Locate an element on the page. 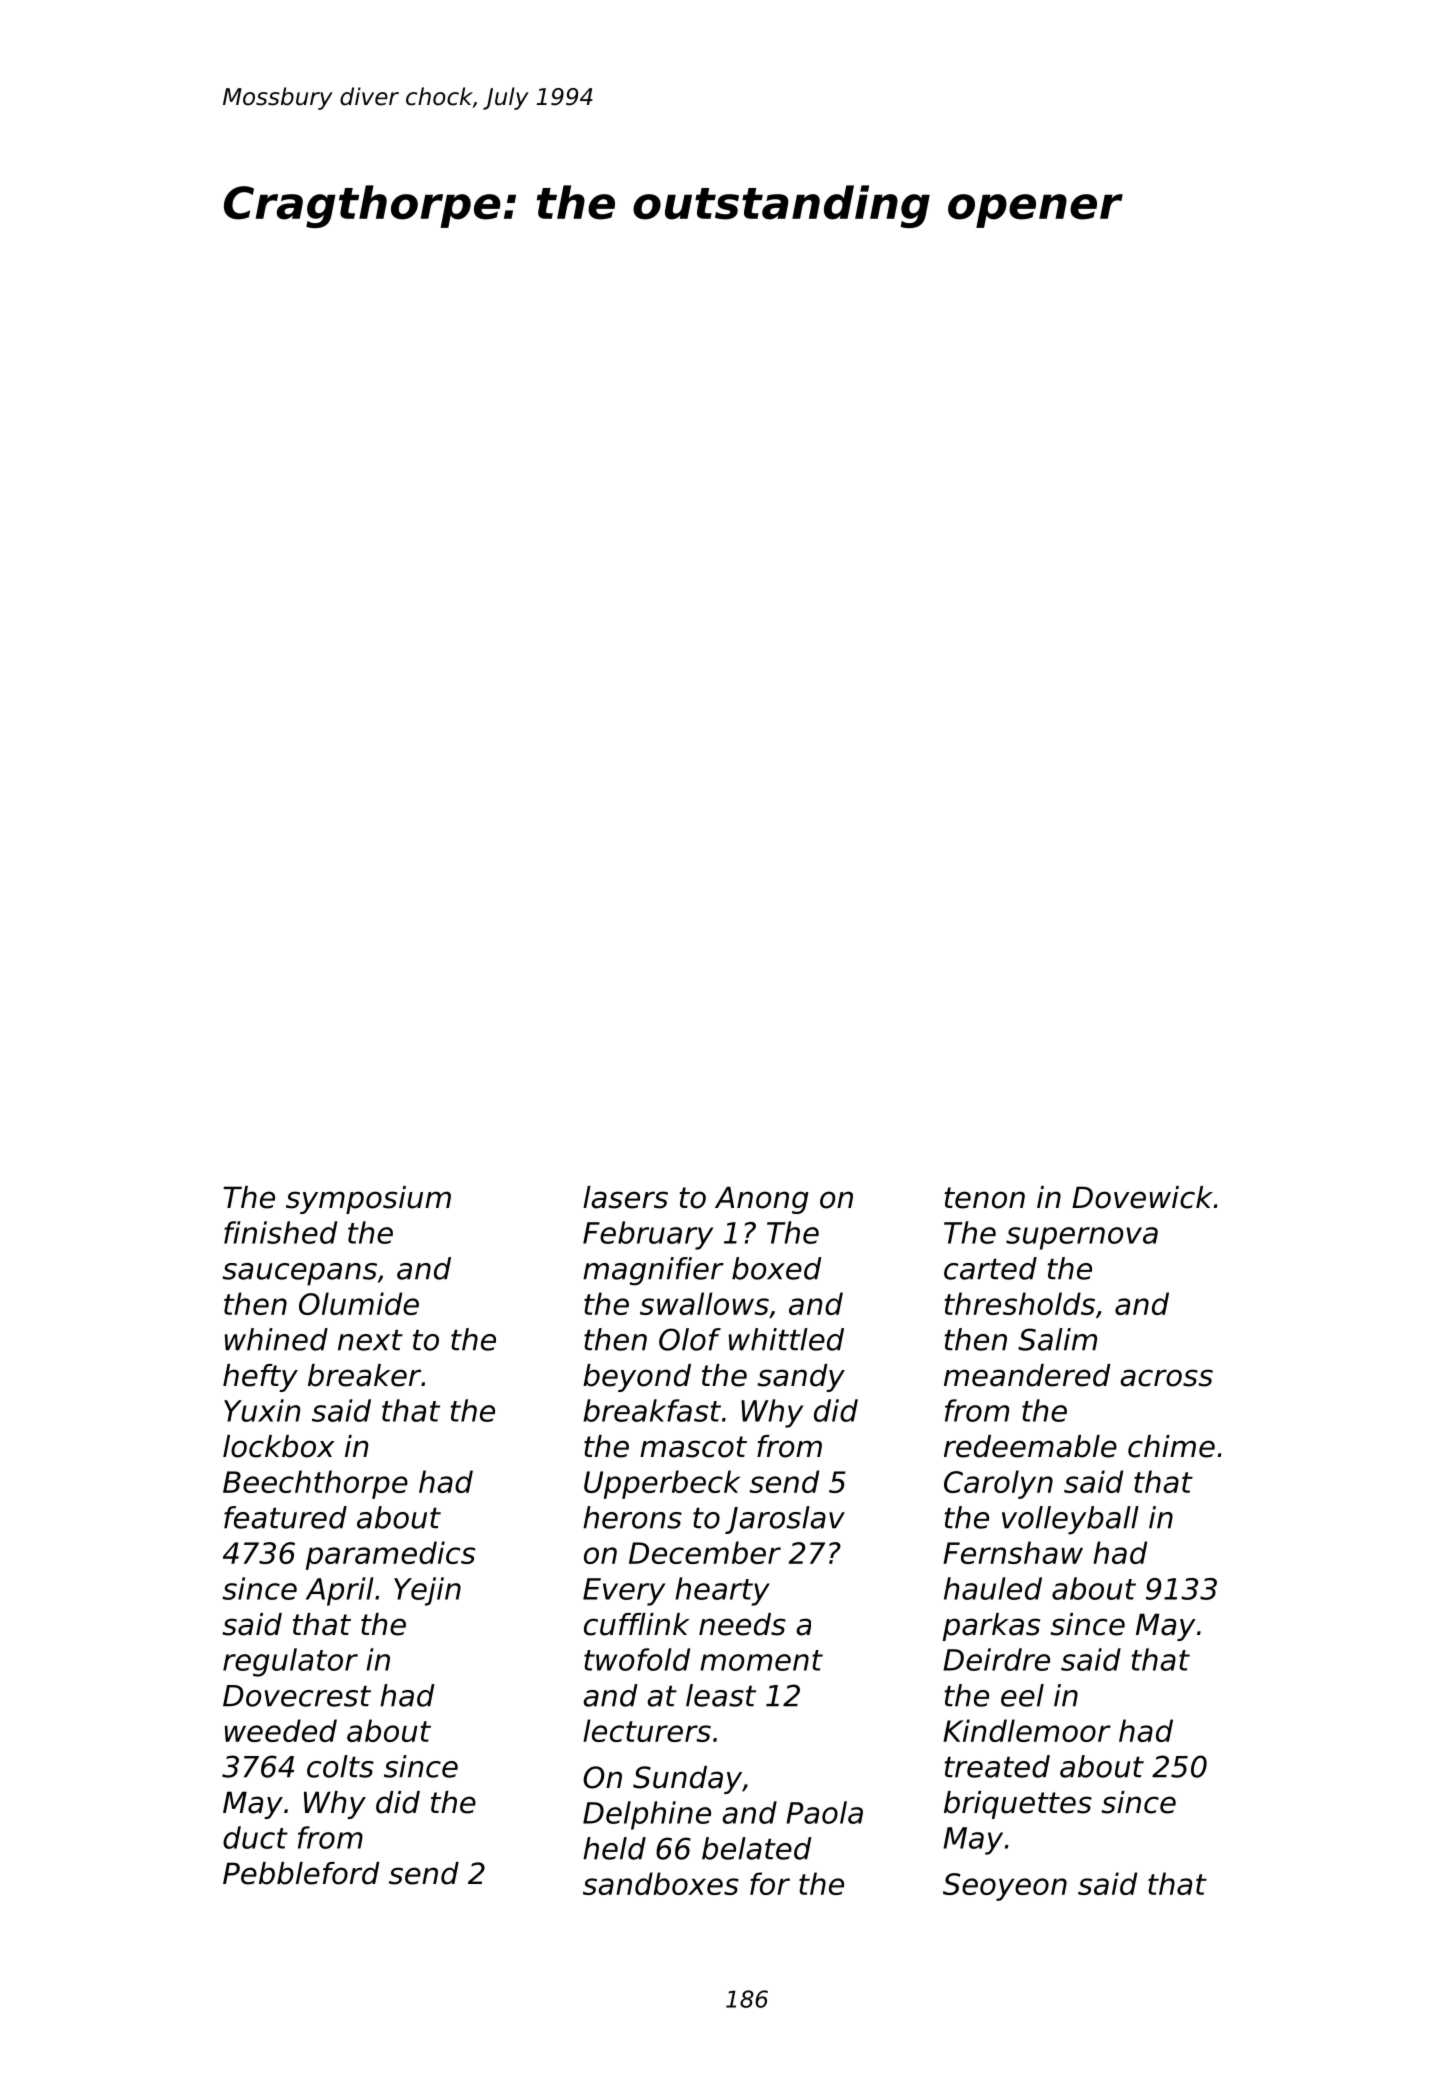 The width and height of the page is (1450, 2100). Carolyn is located at coordinates (998, 1484).
